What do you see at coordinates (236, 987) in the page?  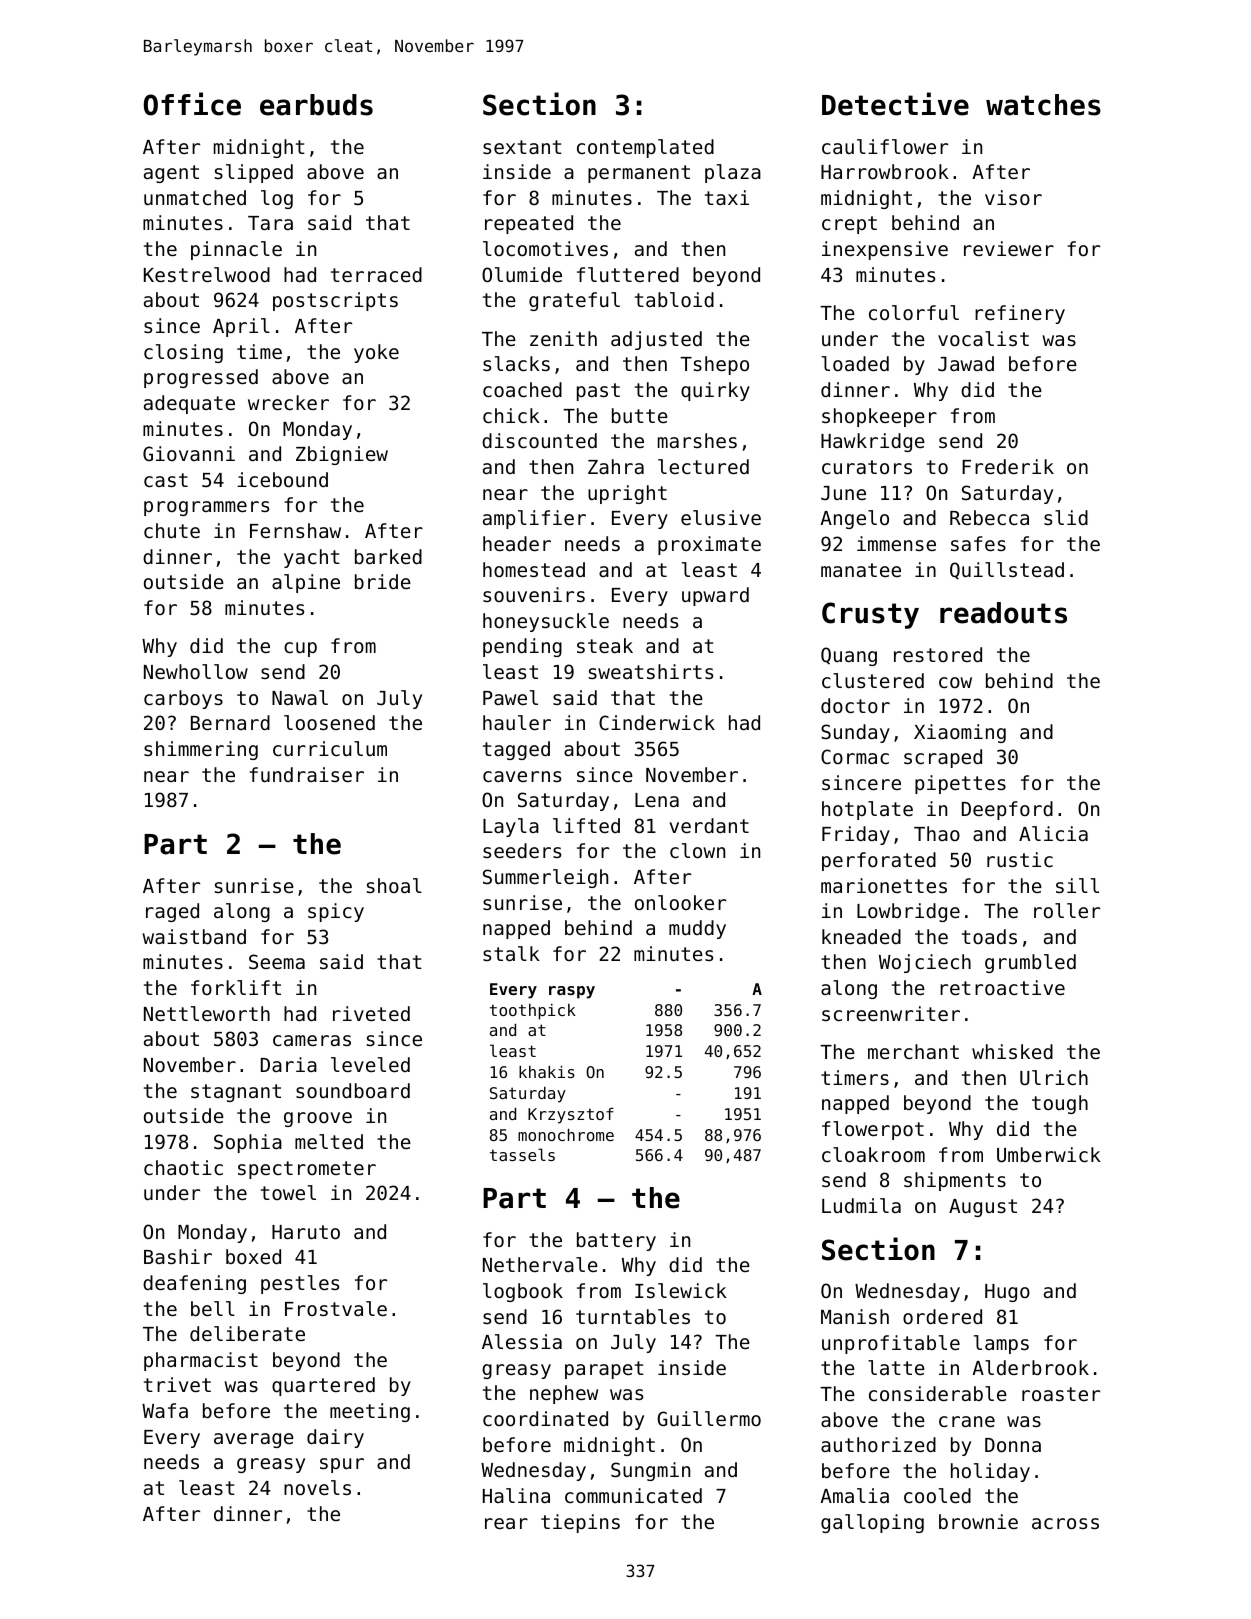 I see `forklift` at bounding box center [236, 987].
